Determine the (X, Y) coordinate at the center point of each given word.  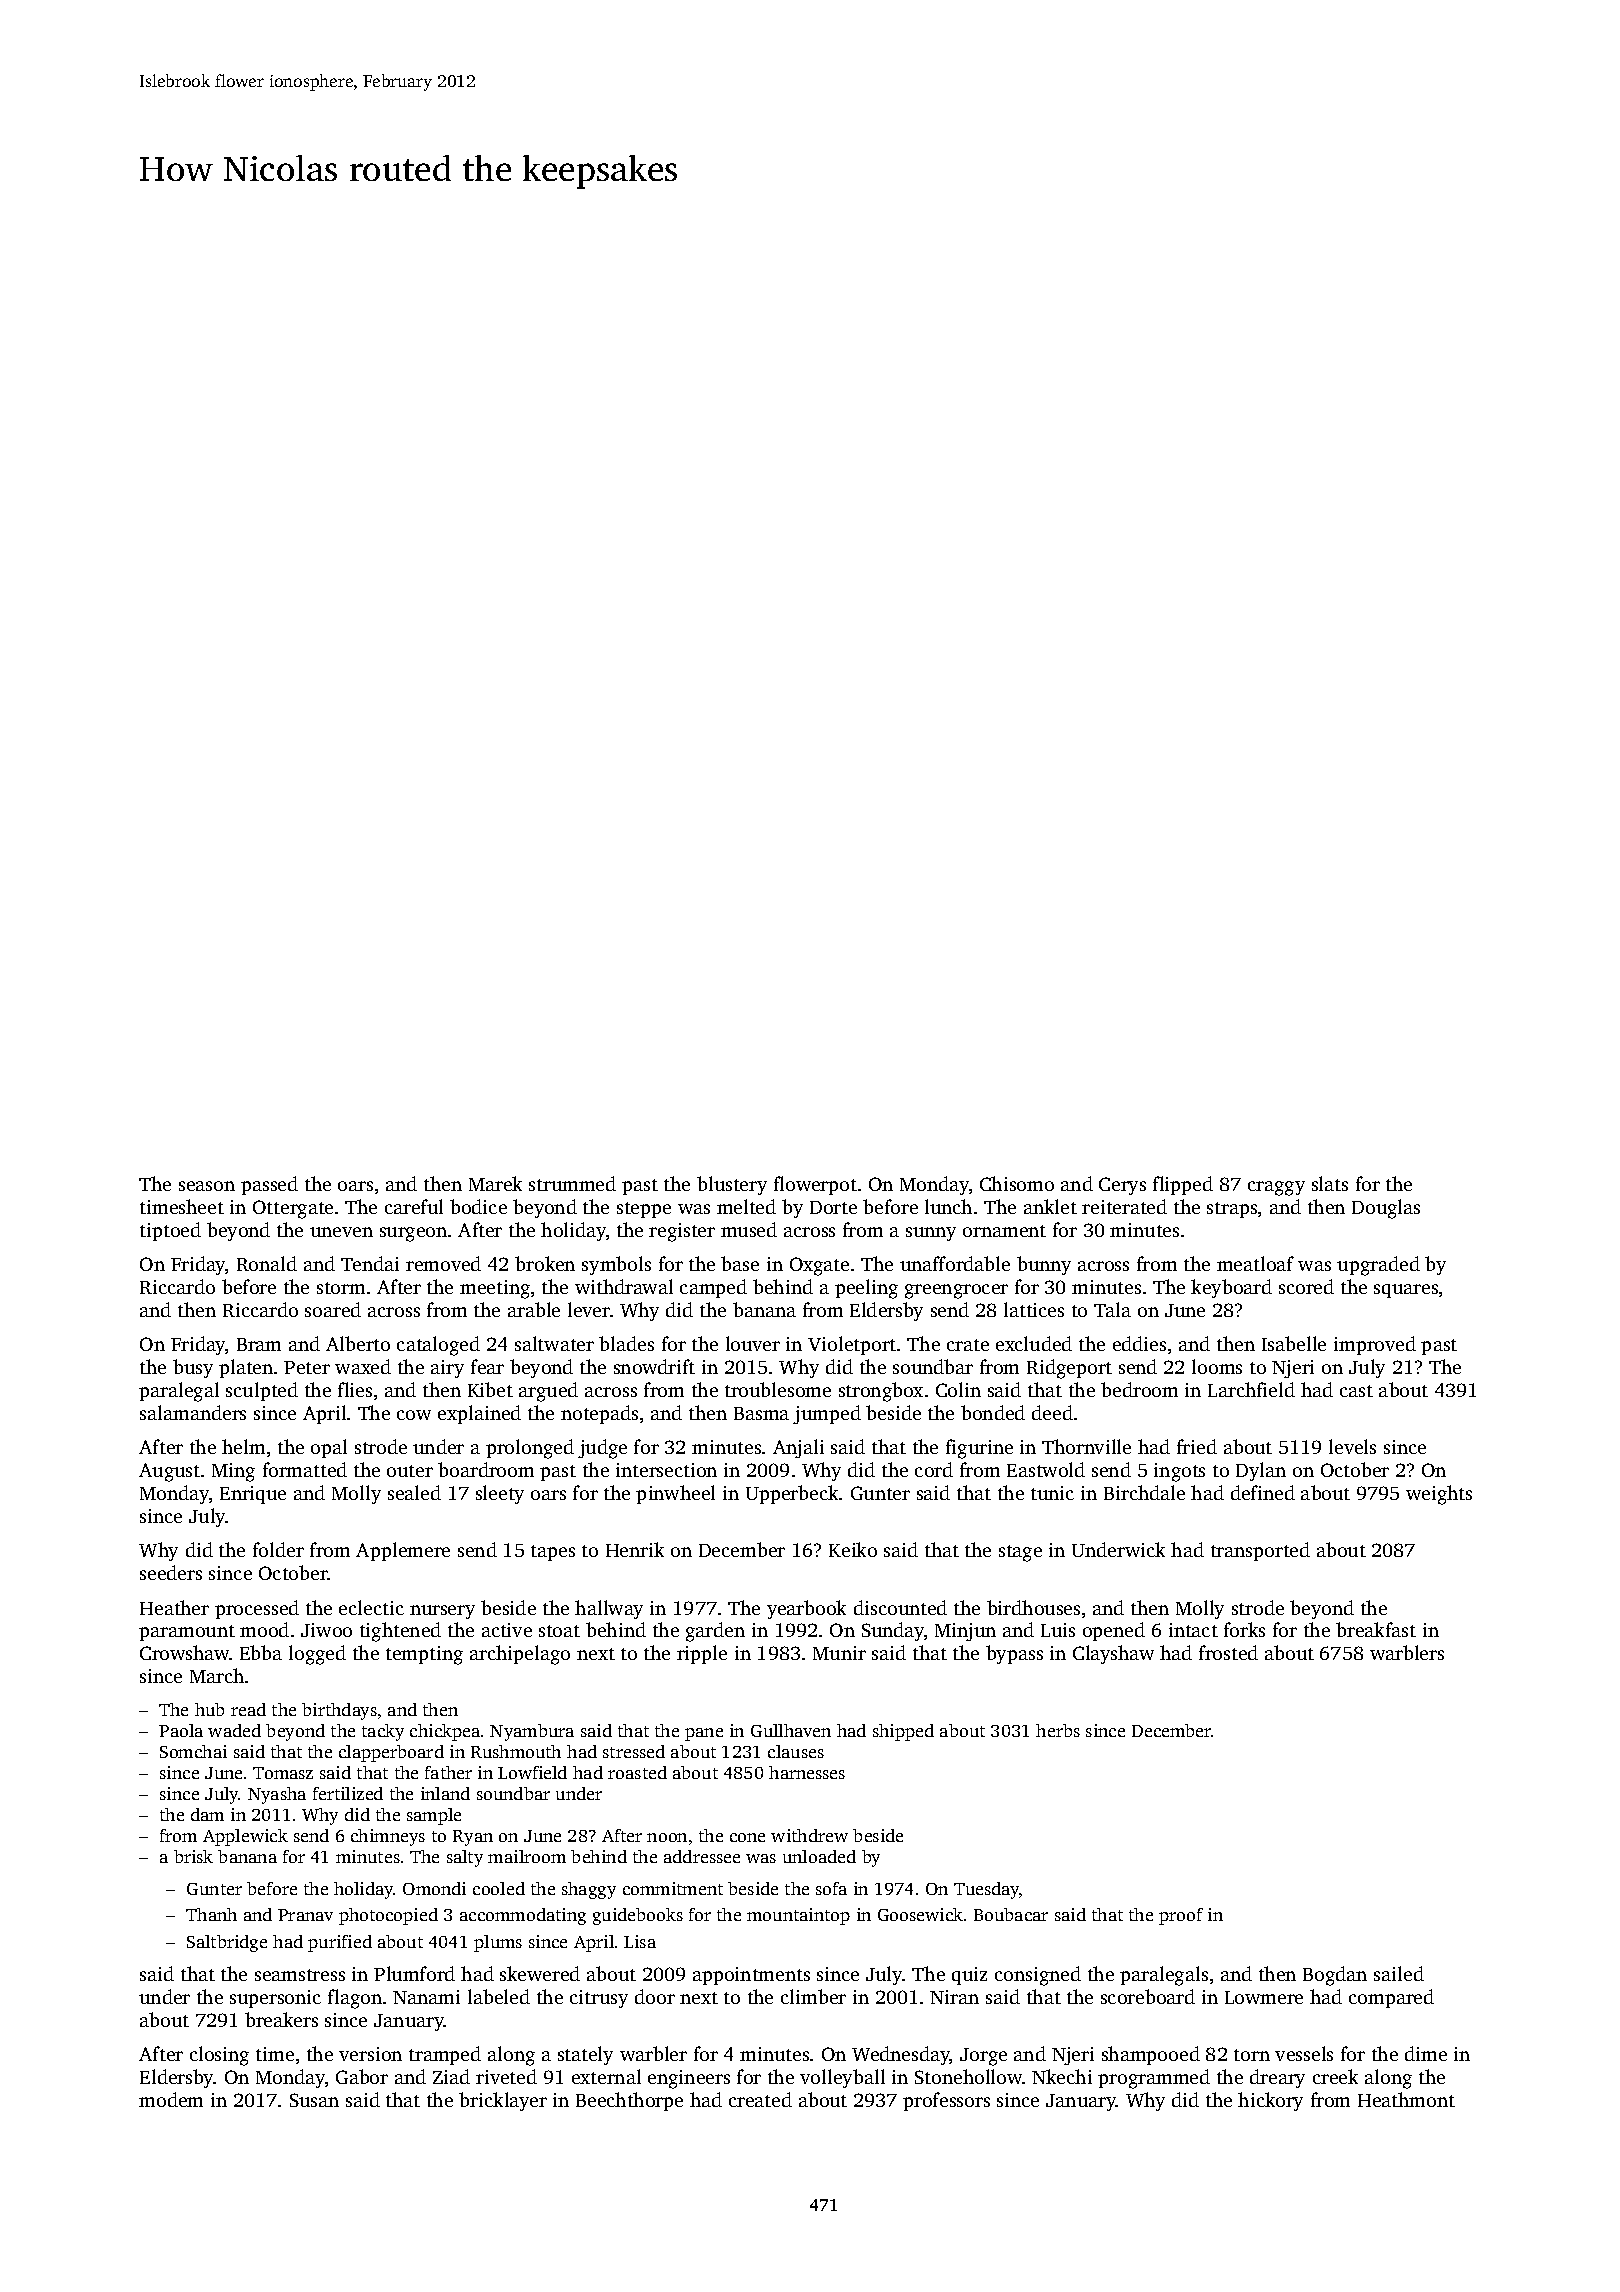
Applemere (403, 1551)
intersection (666, 1470)
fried (1197, 1446)
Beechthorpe (629, 2101)
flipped (1183, 1185)
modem (171, 2099)
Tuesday (986, 1890)
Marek (495, 1183)
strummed (572, 1183)
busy (193, 1368)
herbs (1058, 1730)
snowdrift (654, 1366)
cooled (499, 1888)
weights (1439, 1495)
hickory (1270, 2101)
